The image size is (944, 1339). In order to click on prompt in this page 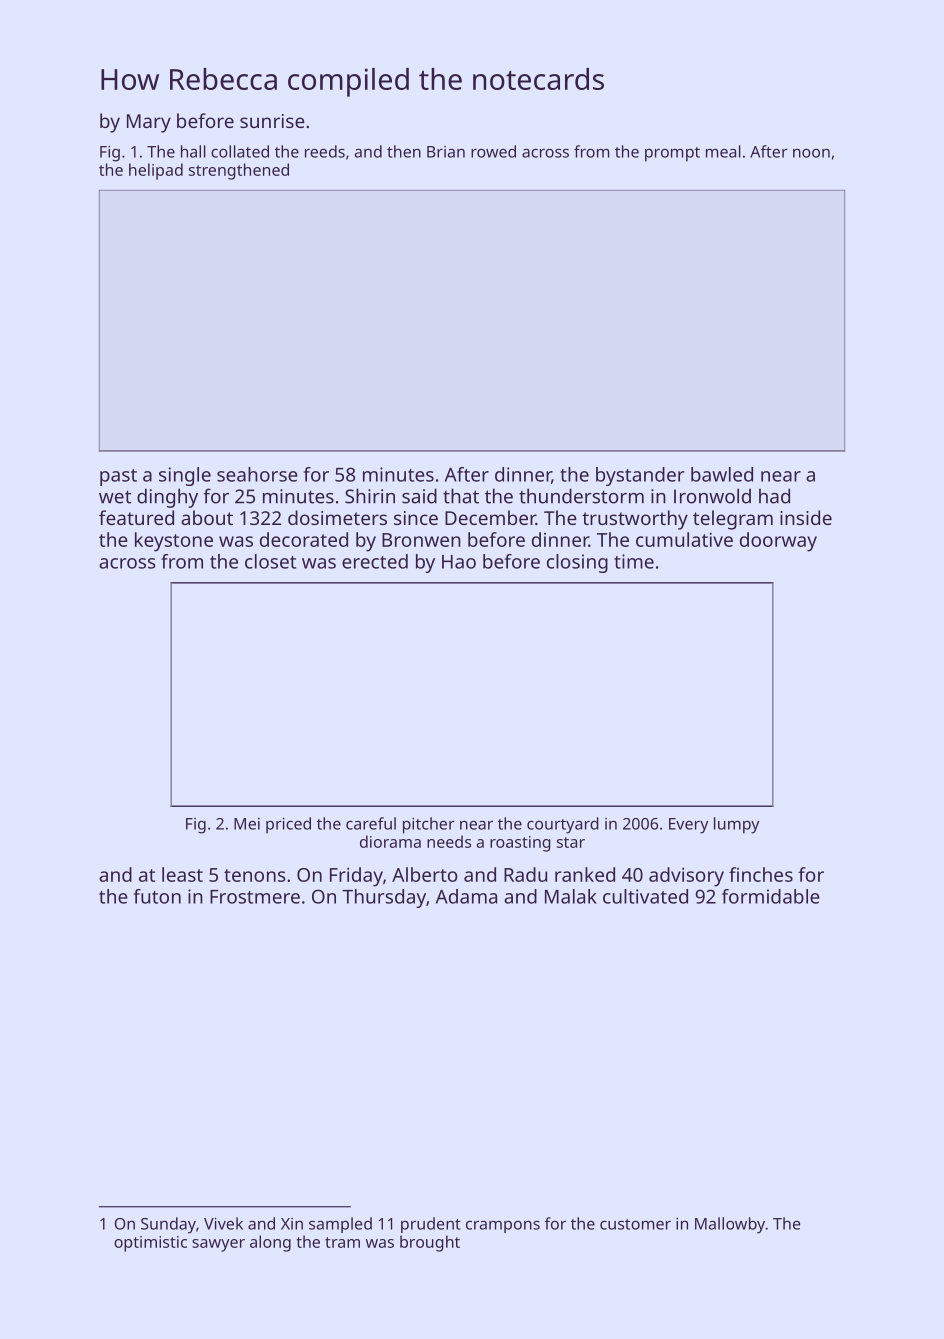, I will do `click(672, 154)`.
